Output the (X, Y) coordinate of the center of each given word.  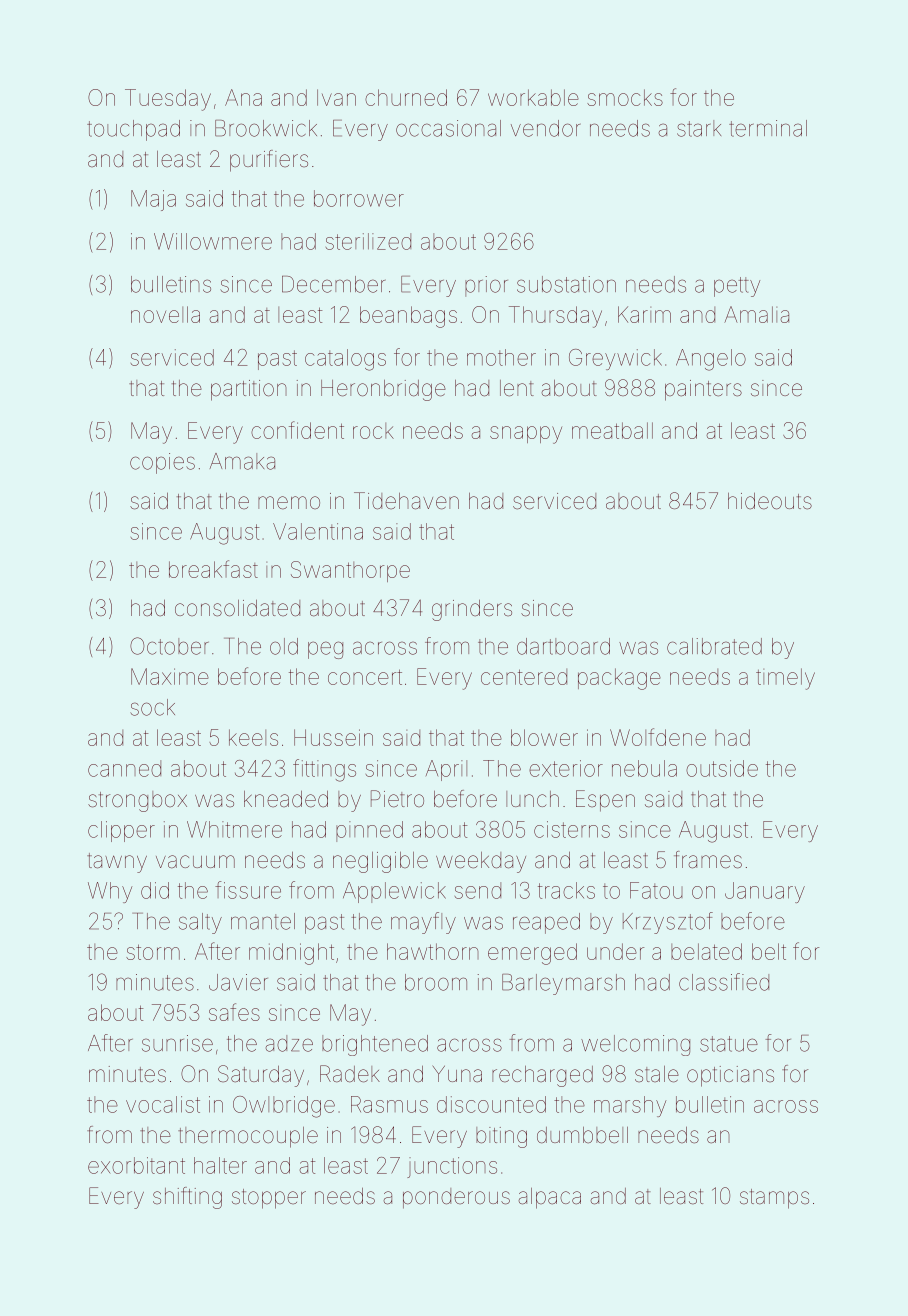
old (284, 646)
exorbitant (136, 1165)
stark (699, 128)
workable (533, 97)
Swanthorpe (350, 571)
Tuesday (168, 100)
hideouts (770, 501)
